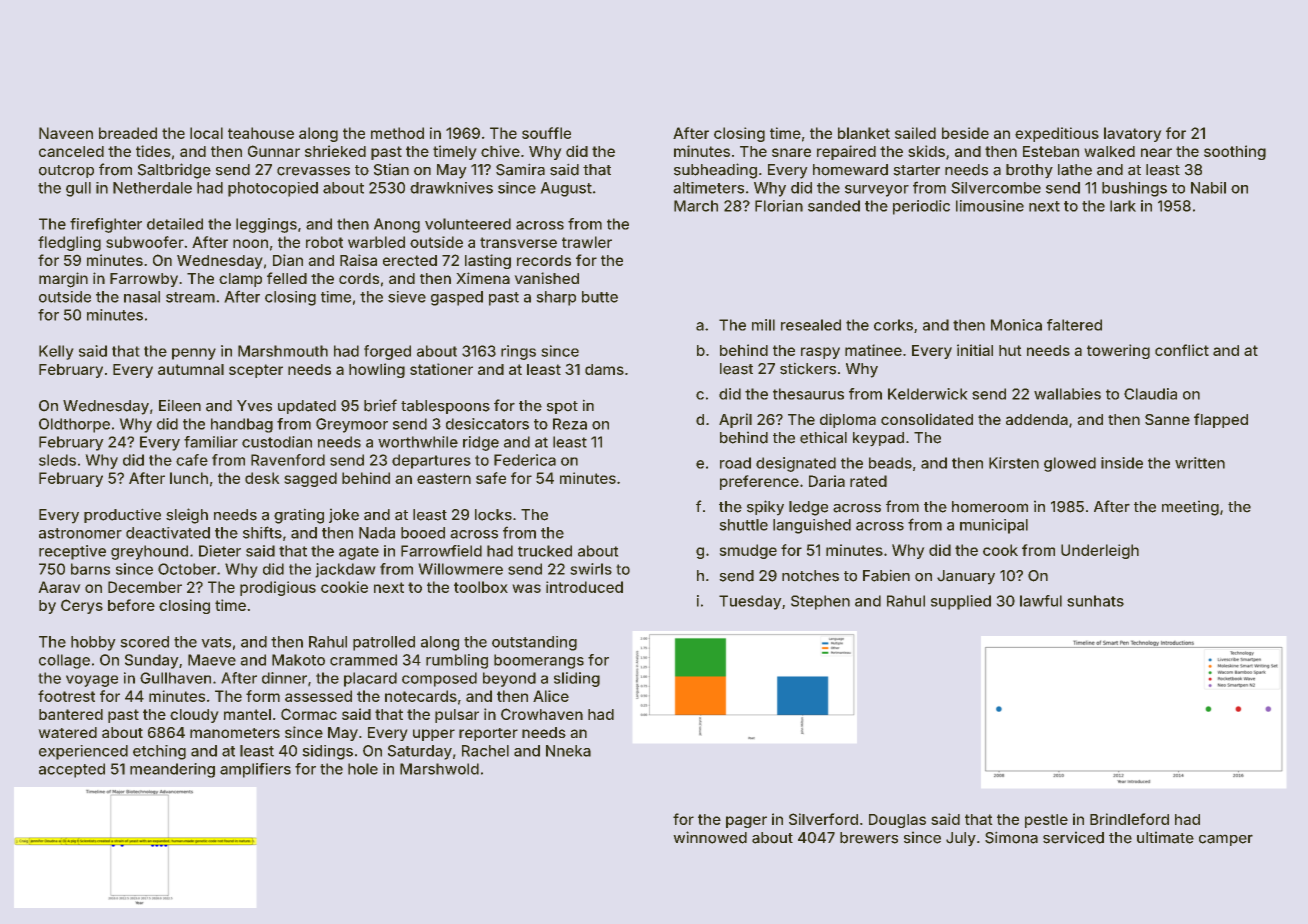  What do you see at coordinates (534, 643) in the document?
I see `outstanding` at bounding box center [534, 643].
